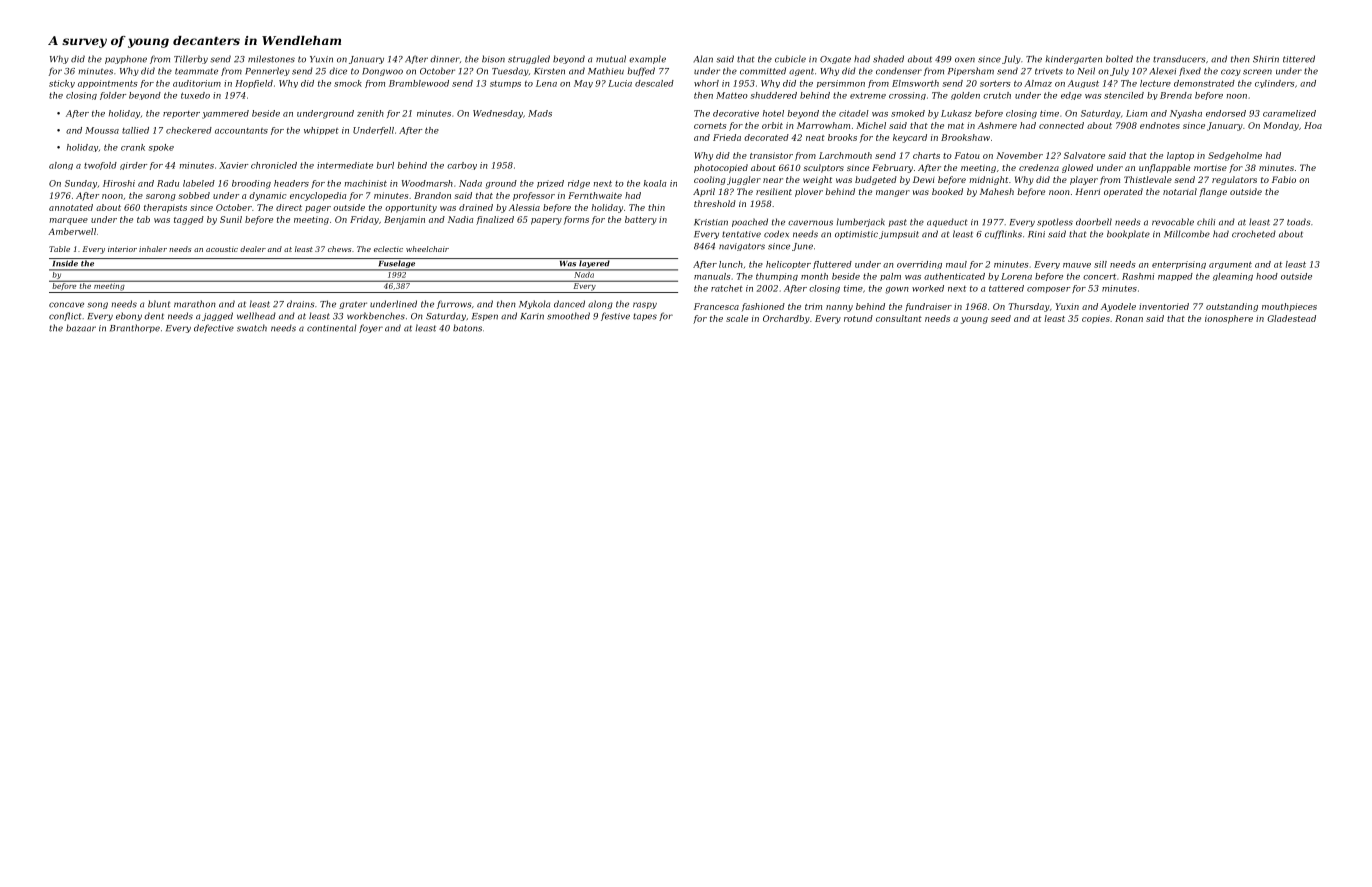  What do you see at coordinates (69, 221) in the screenshot?
I see `marquee` at bounding box center [69, 221].
